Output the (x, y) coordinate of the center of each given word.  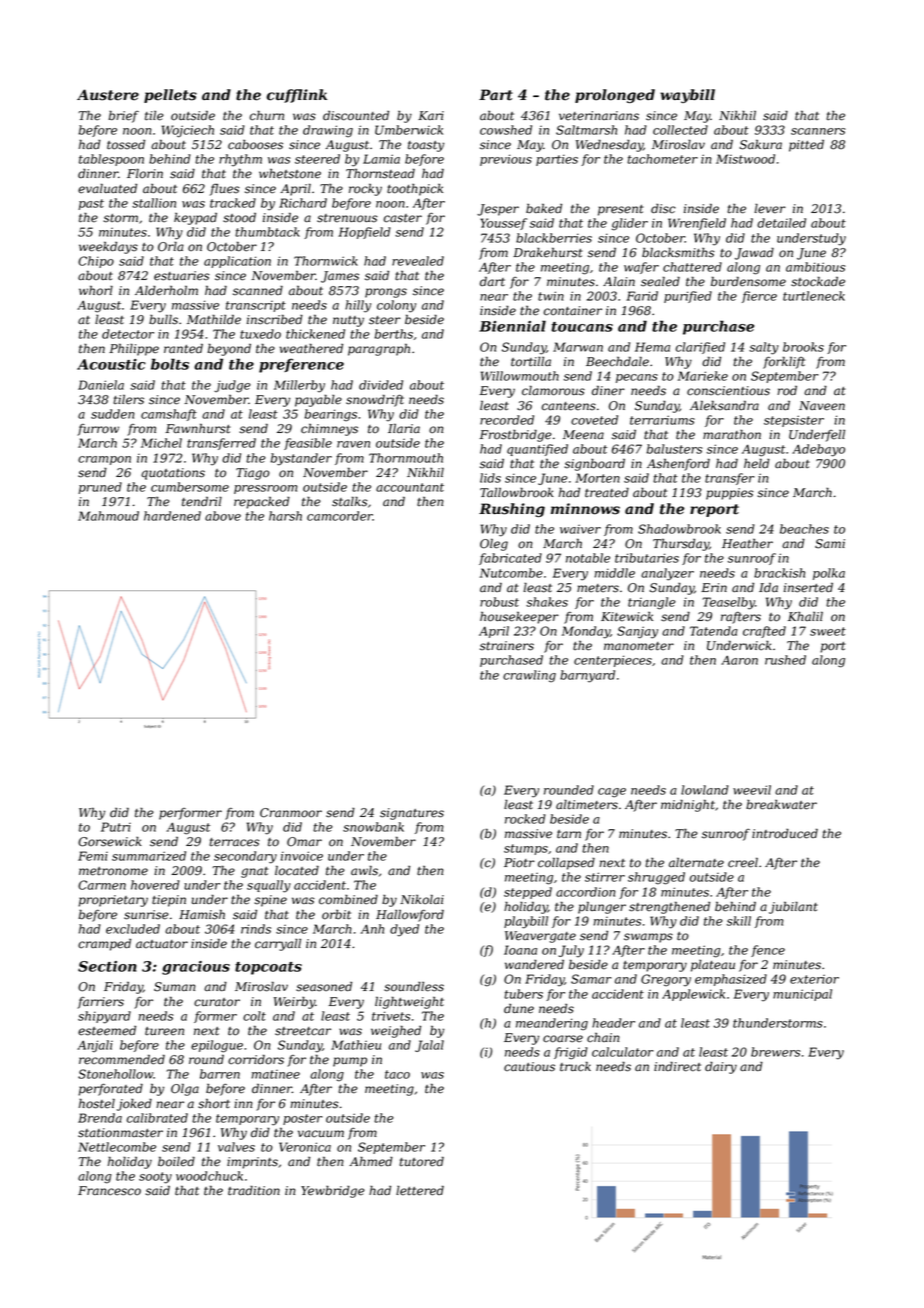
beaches (804, 529)
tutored (421, 1161)
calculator (623, 1052)
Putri (116, 827)
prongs (386, 293)
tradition (254, 1191)
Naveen (822, 406)
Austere (108, 95)
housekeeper (519, 617)
